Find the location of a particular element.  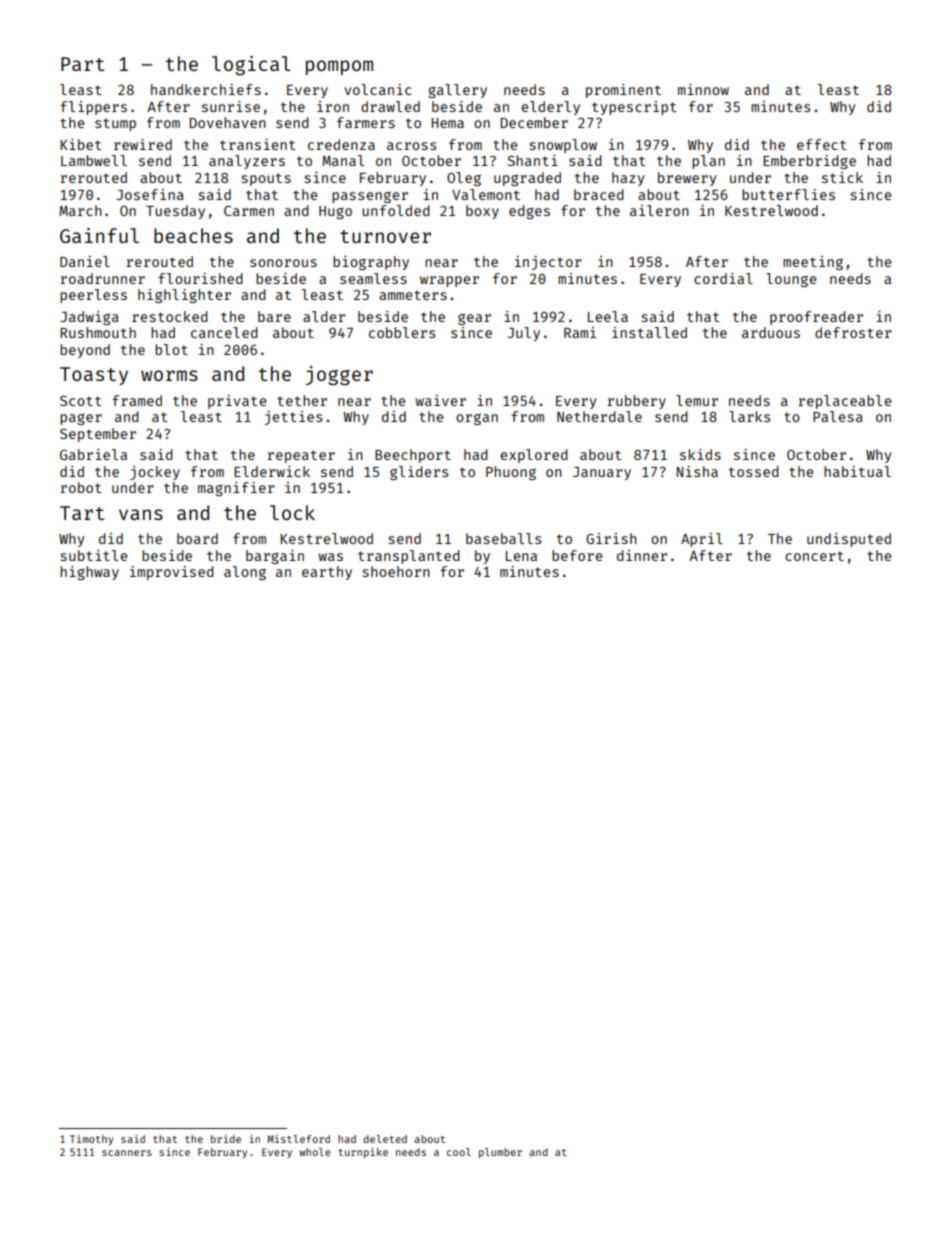

defroster is located at coordinates (853, 332).
